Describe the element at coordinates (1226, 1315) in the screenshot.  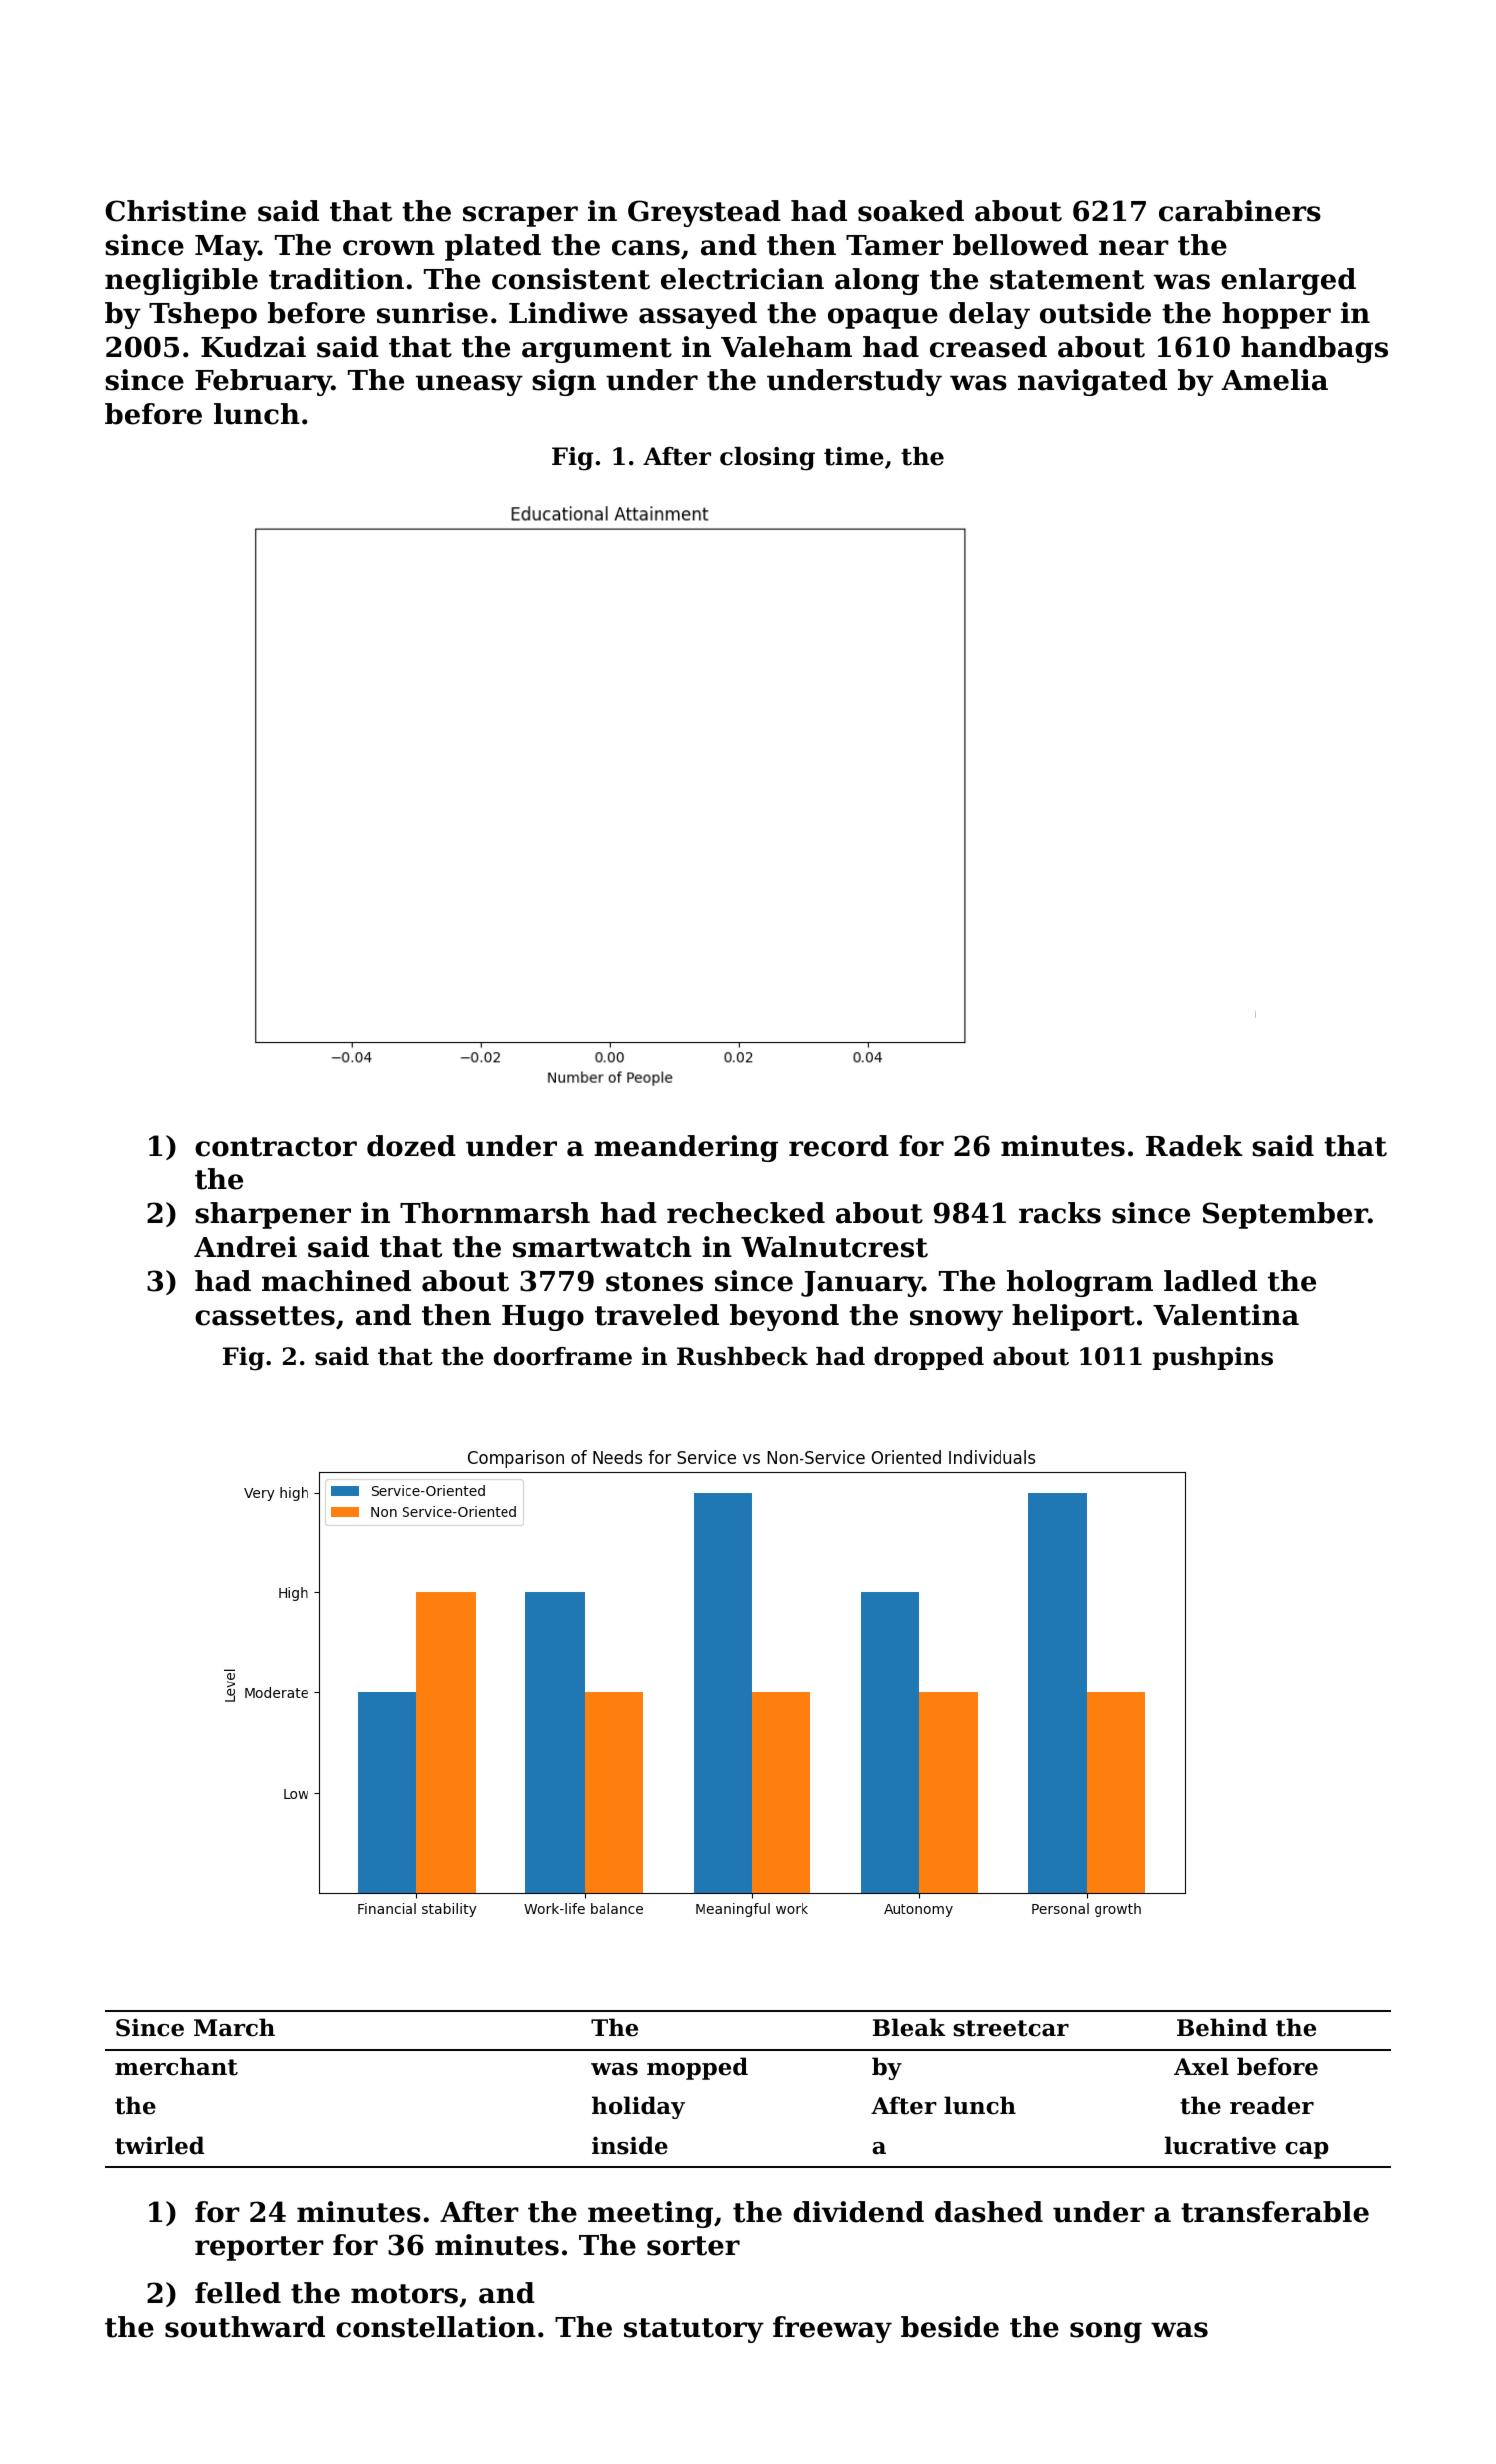
I see `Valentina` at that location.
